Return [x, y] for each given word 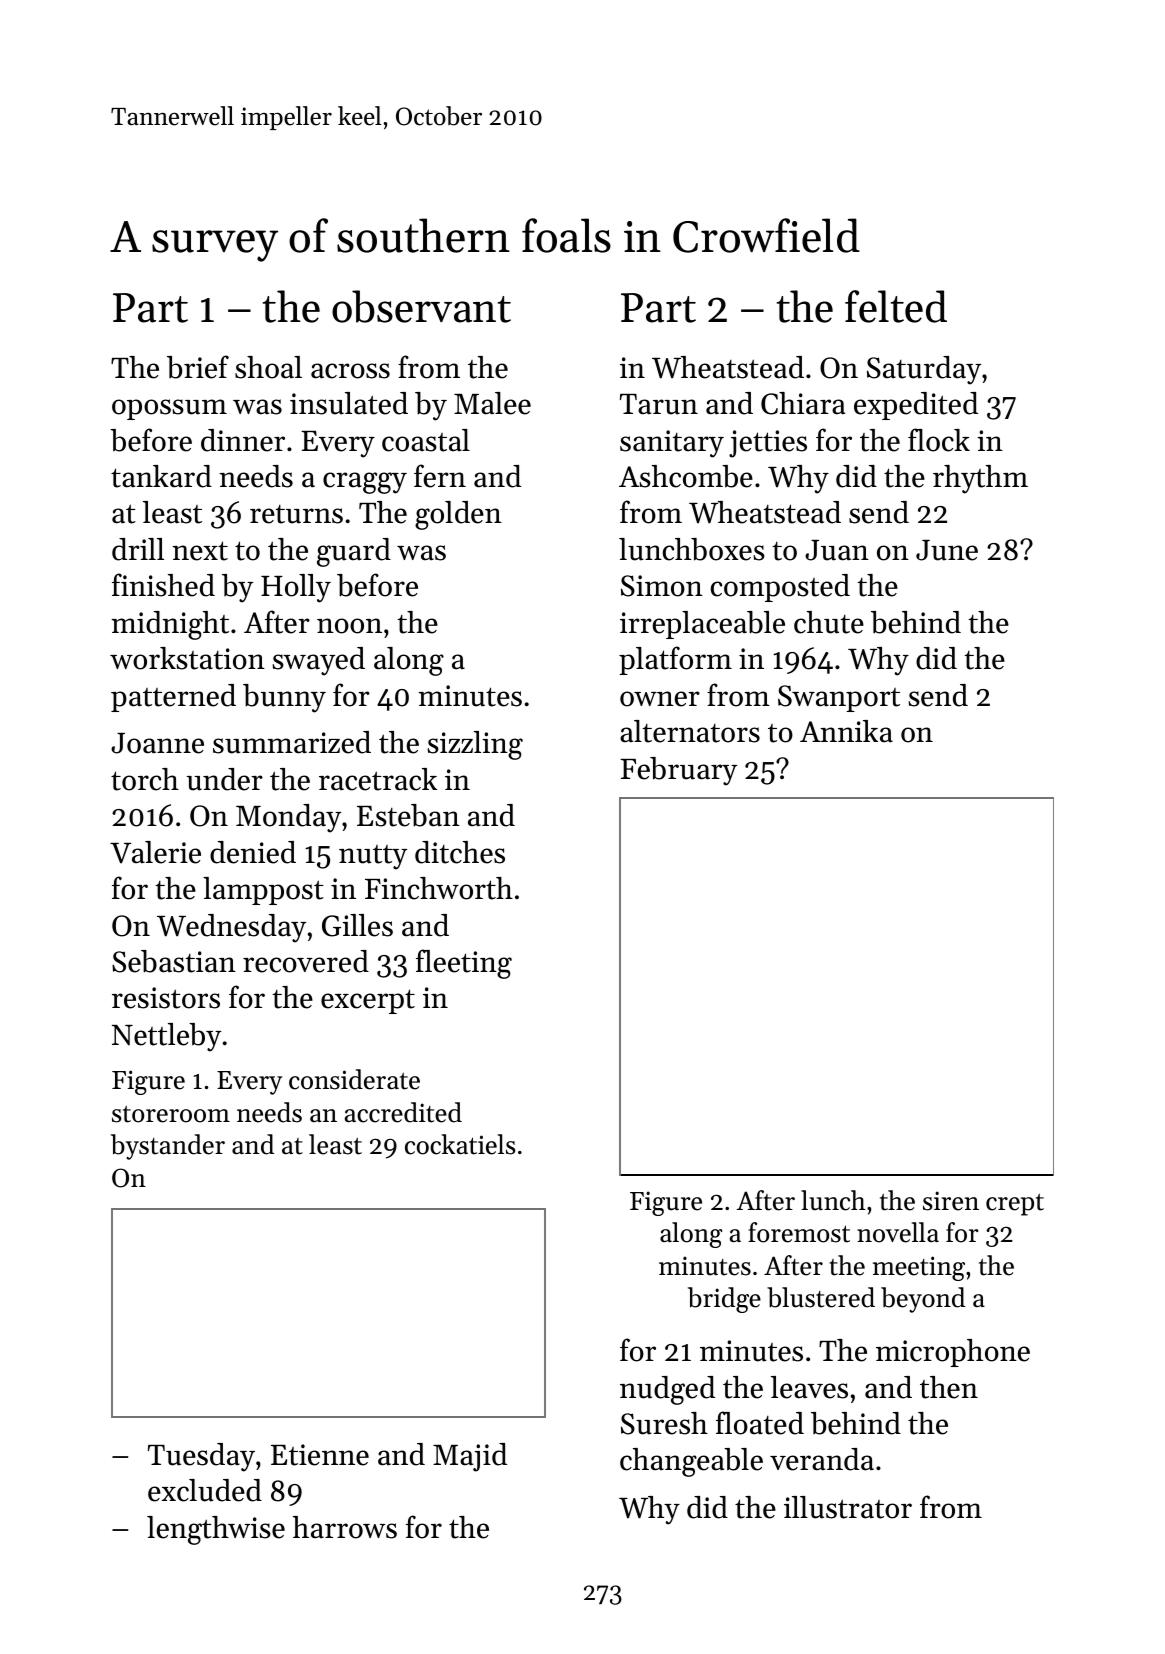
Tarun [659, 404]
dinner [243, 440]
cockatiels [460, 1144]
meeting [919, 1268]
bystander [168, 1147]
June [947, 550]
